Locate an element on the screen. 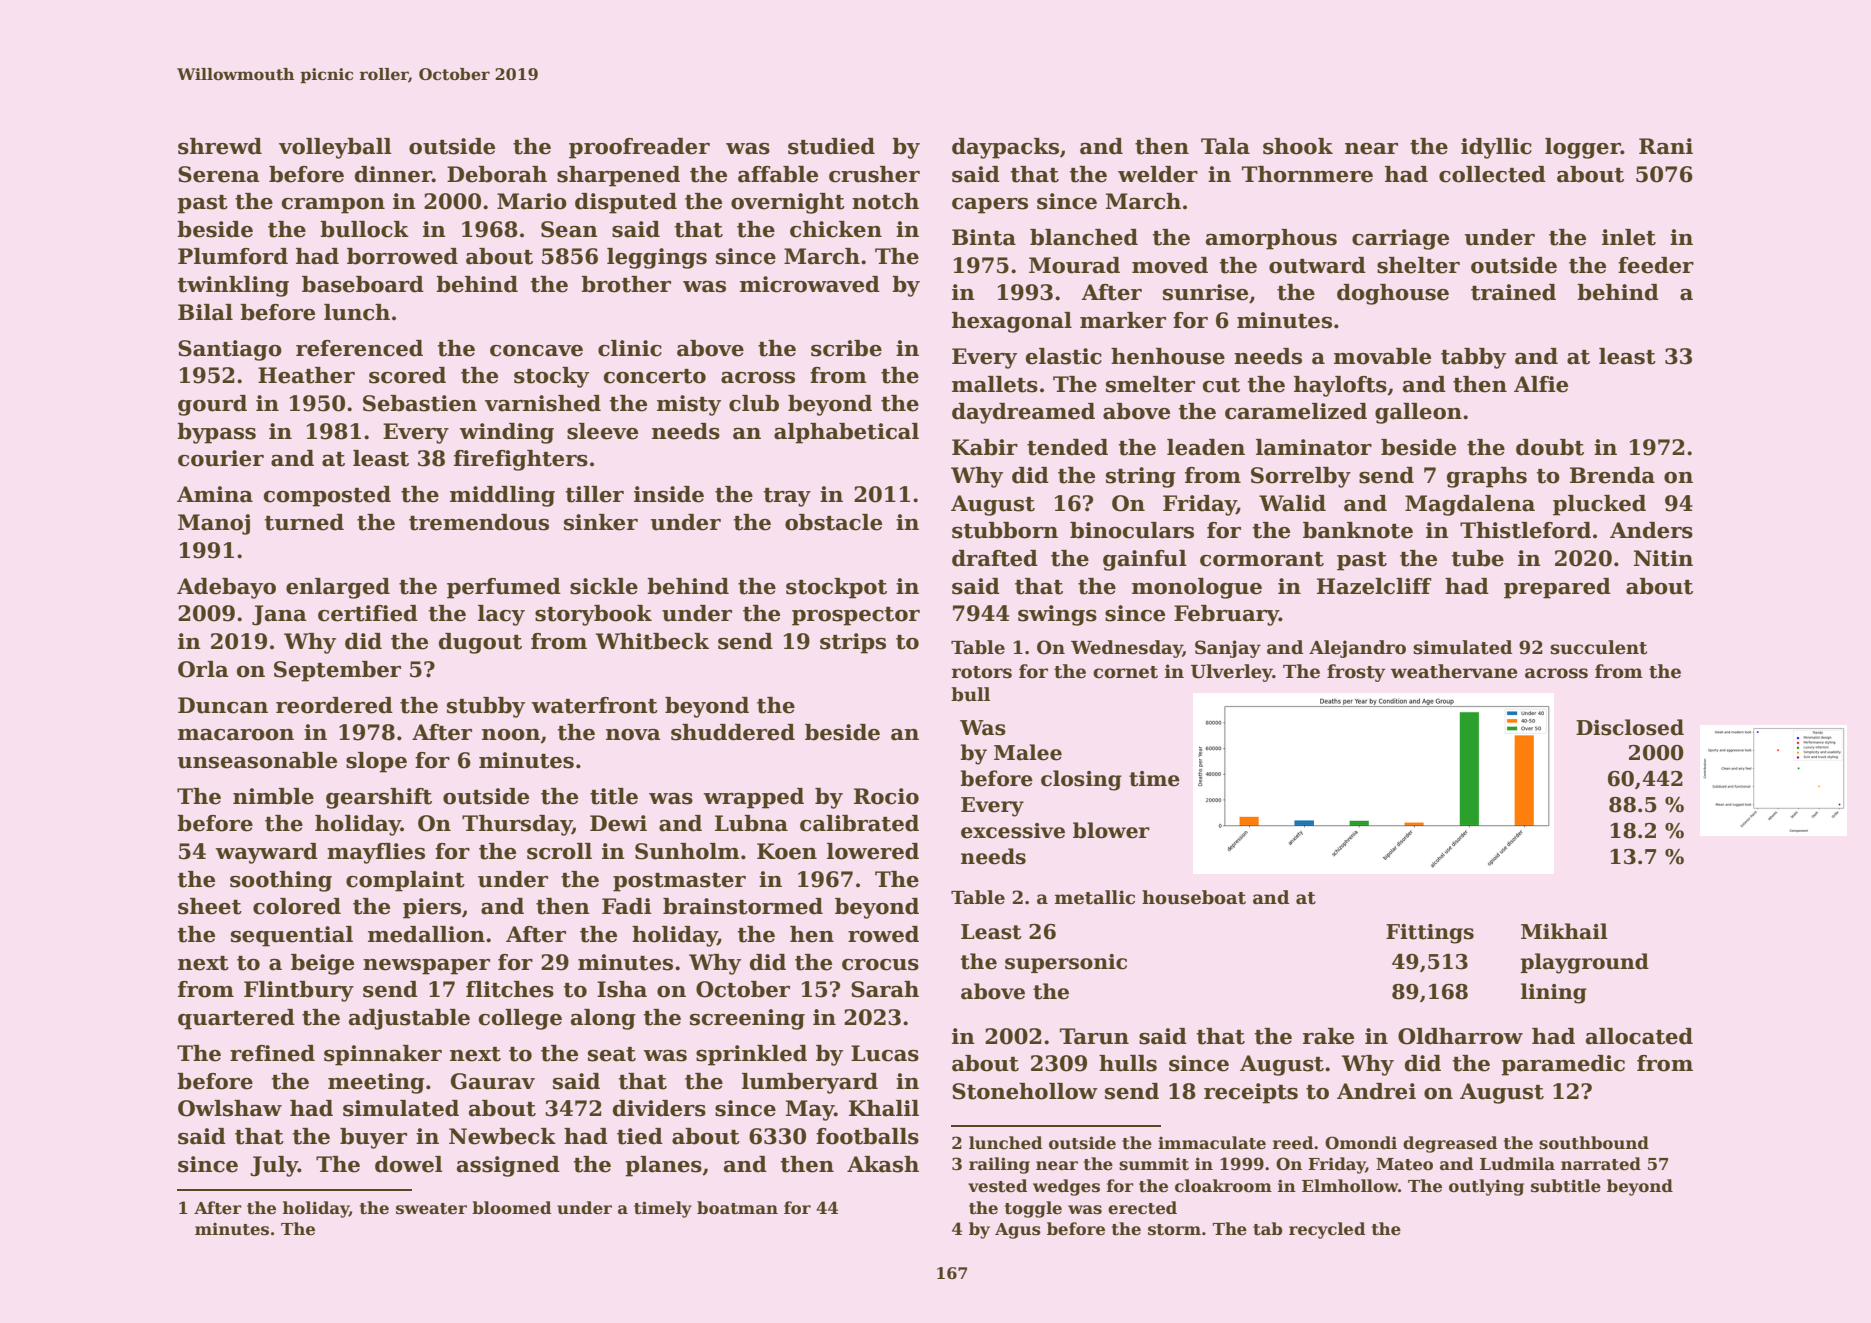  microwaved is located at coordinates (810, 284).
